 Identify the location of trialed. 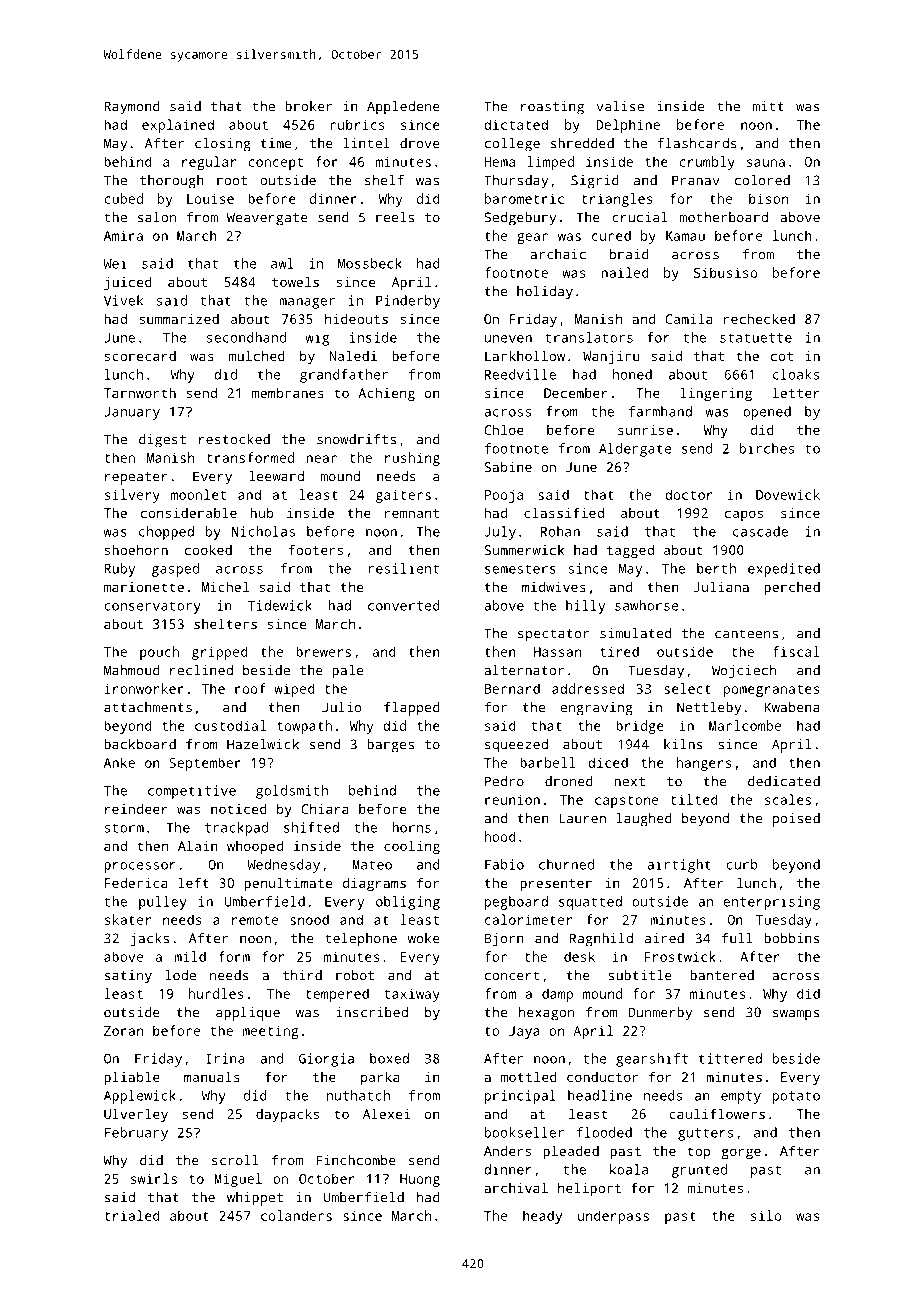
(132, 1215).
